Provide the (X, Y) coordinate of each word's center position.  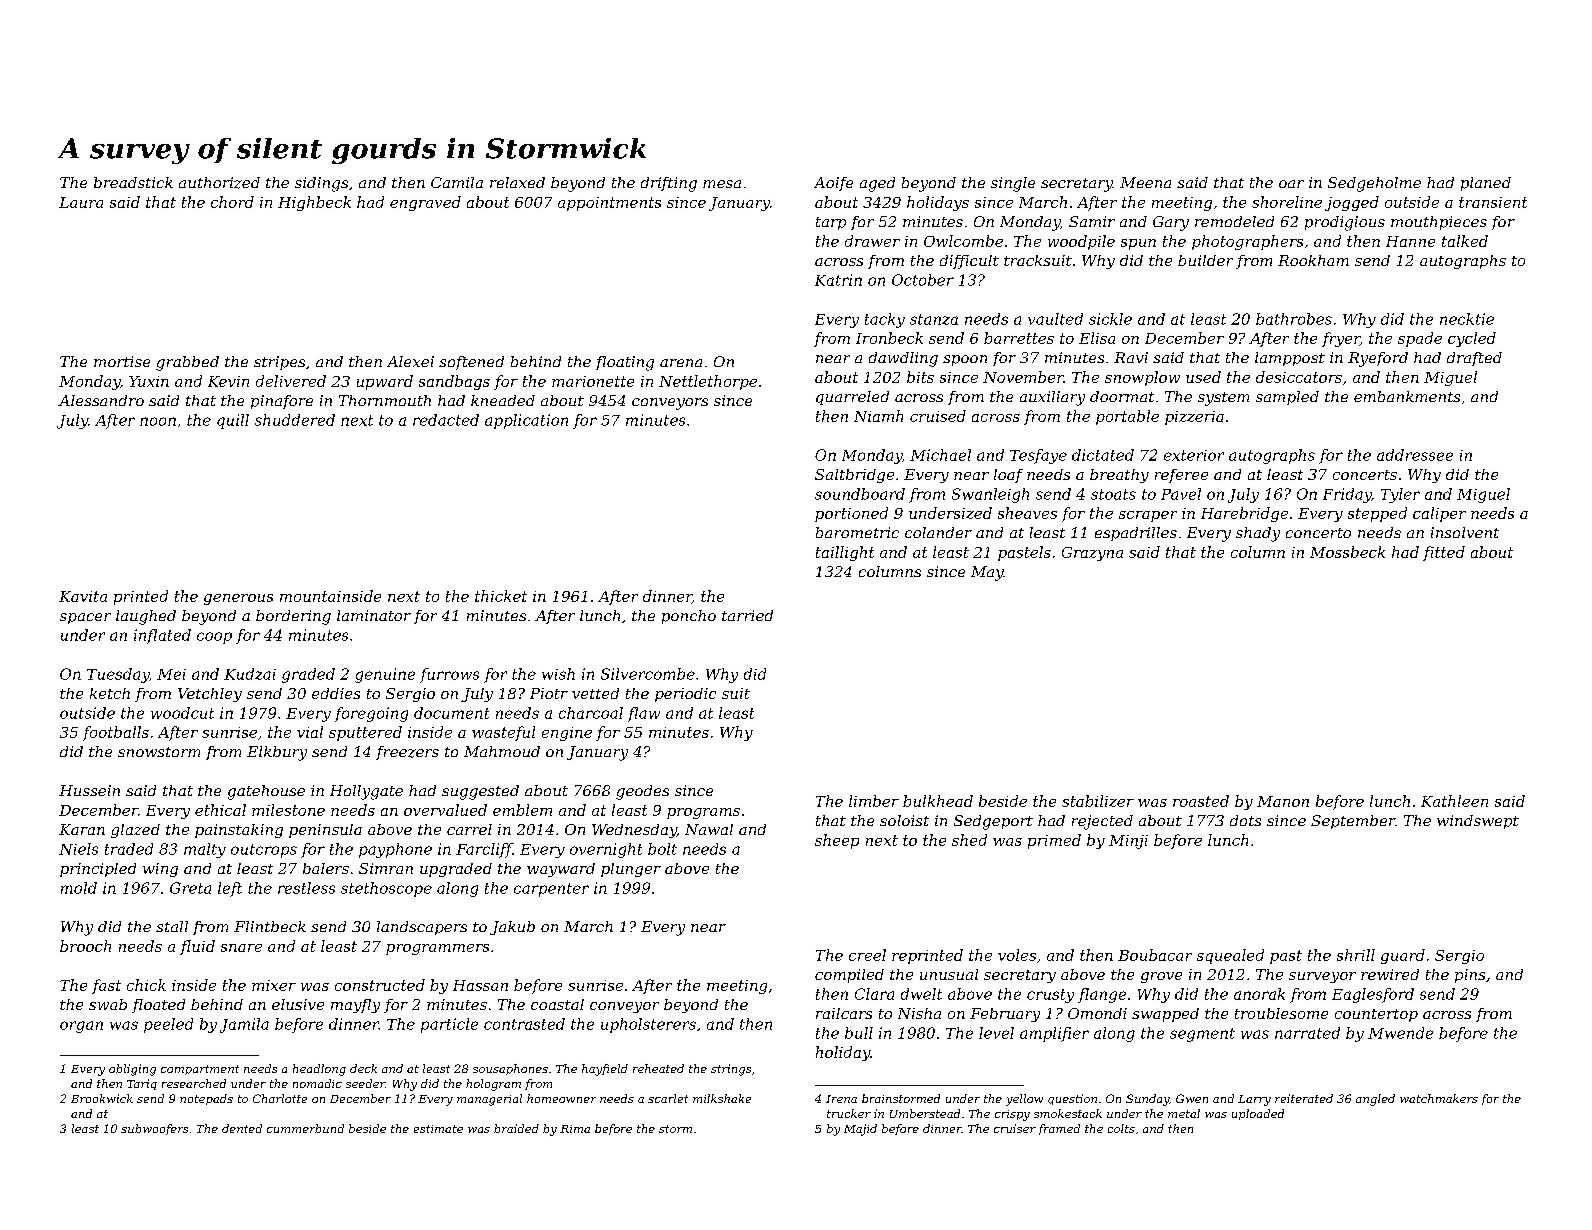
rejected (1102, 822)
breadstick (133, 182)
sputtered (365, 733)
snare (241, 948)
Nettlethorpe (708, 382)
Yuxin (149, 381)
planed (1486, 184)
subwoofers (154, 1129)
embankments (1407, 396)
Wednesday (634, 831)
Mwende (1400, 1033)
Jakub (512, 928)
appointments (609, 204)
